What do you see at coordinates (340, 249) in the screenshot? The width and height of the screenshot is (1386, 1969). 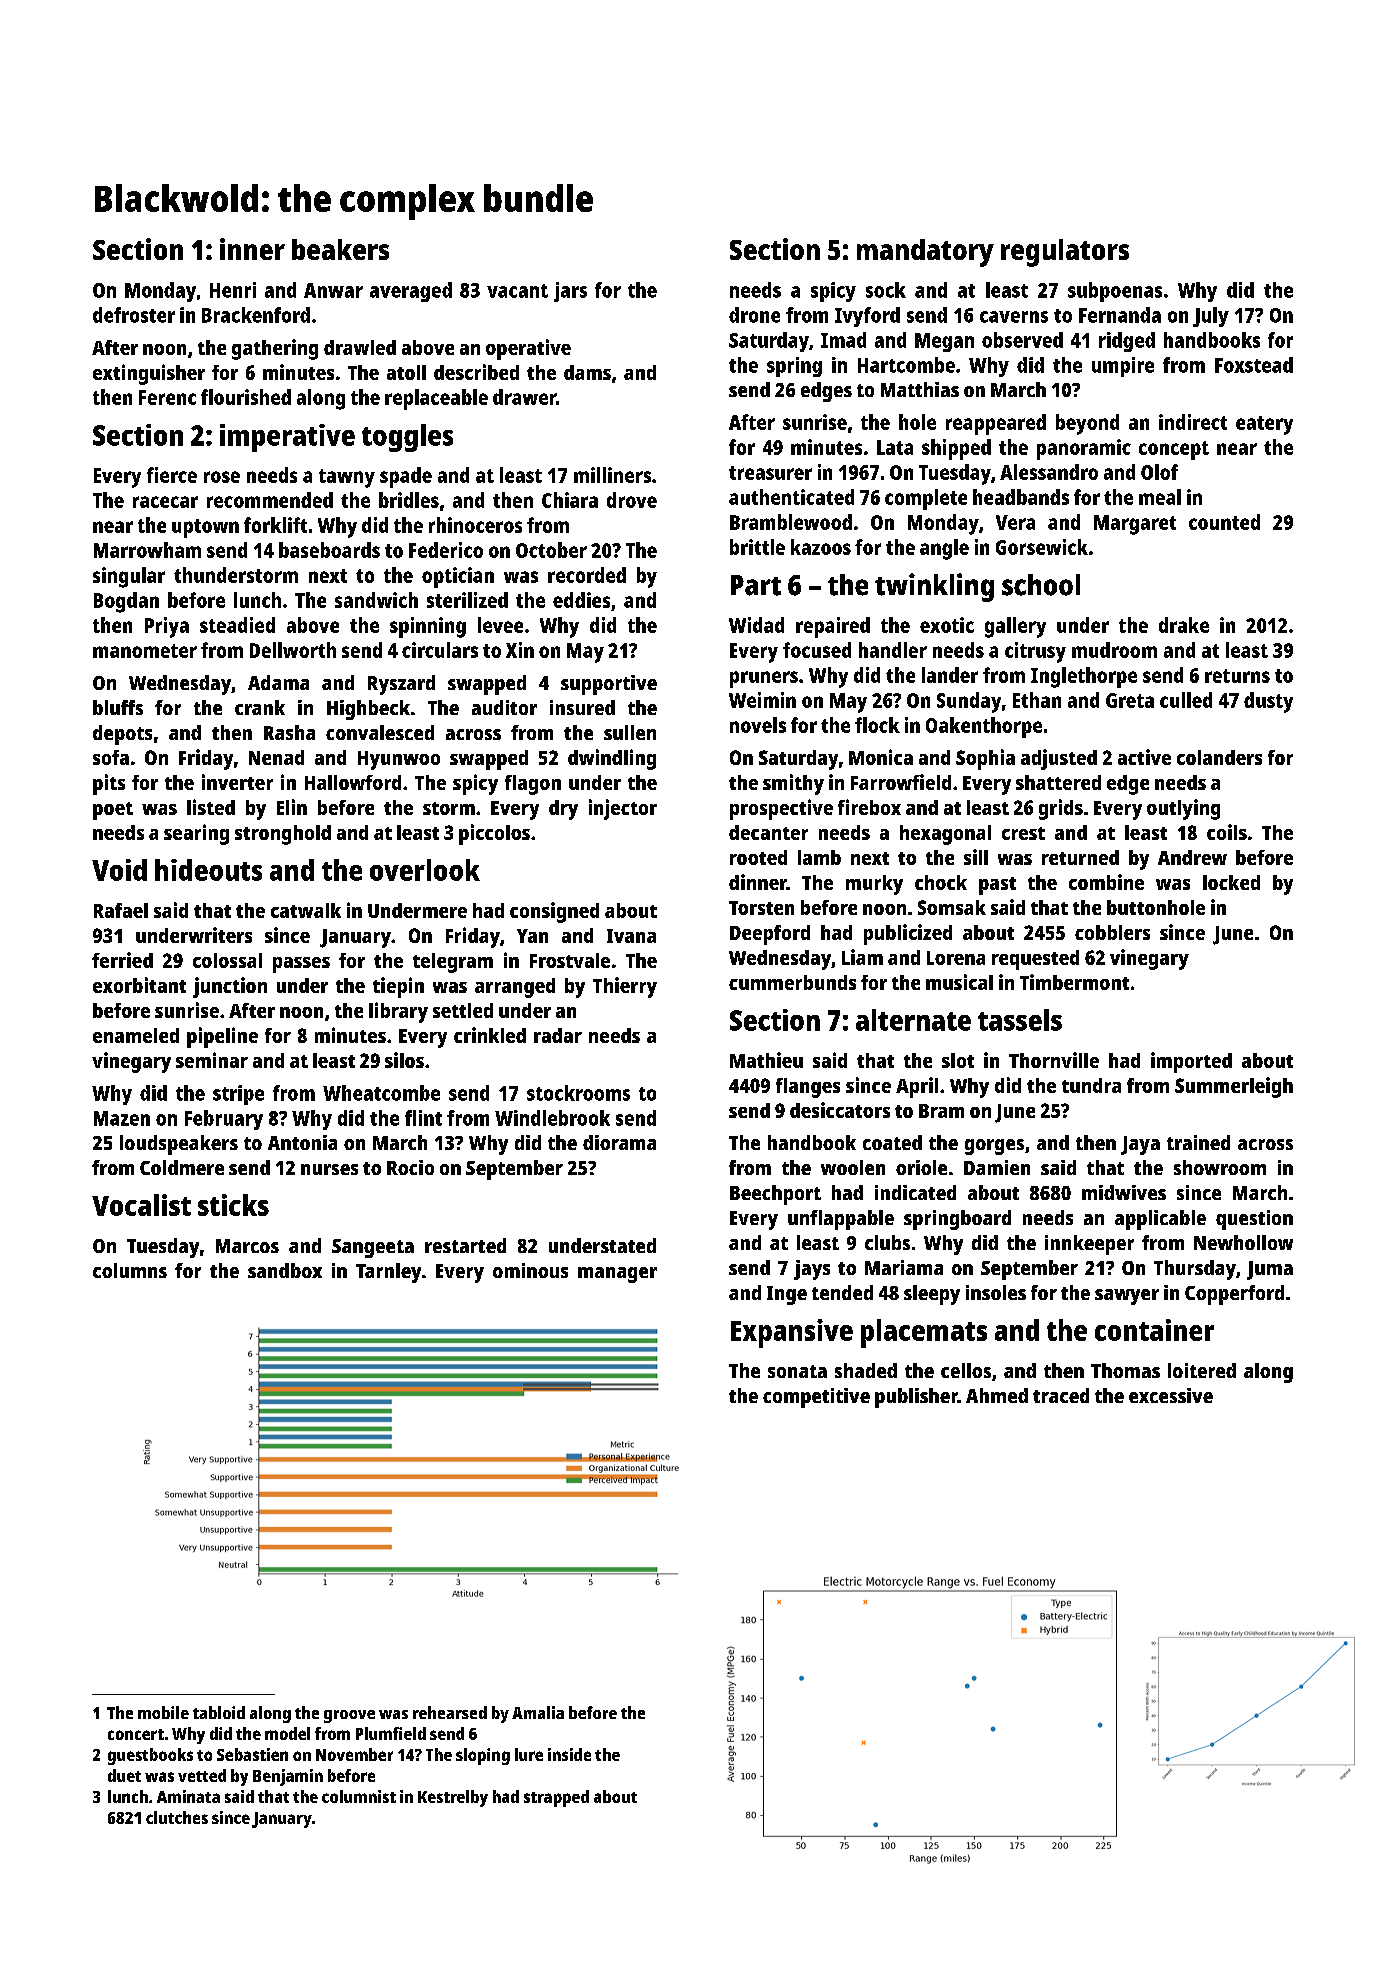 I see `beakers` at bounding box center [340, 249].
